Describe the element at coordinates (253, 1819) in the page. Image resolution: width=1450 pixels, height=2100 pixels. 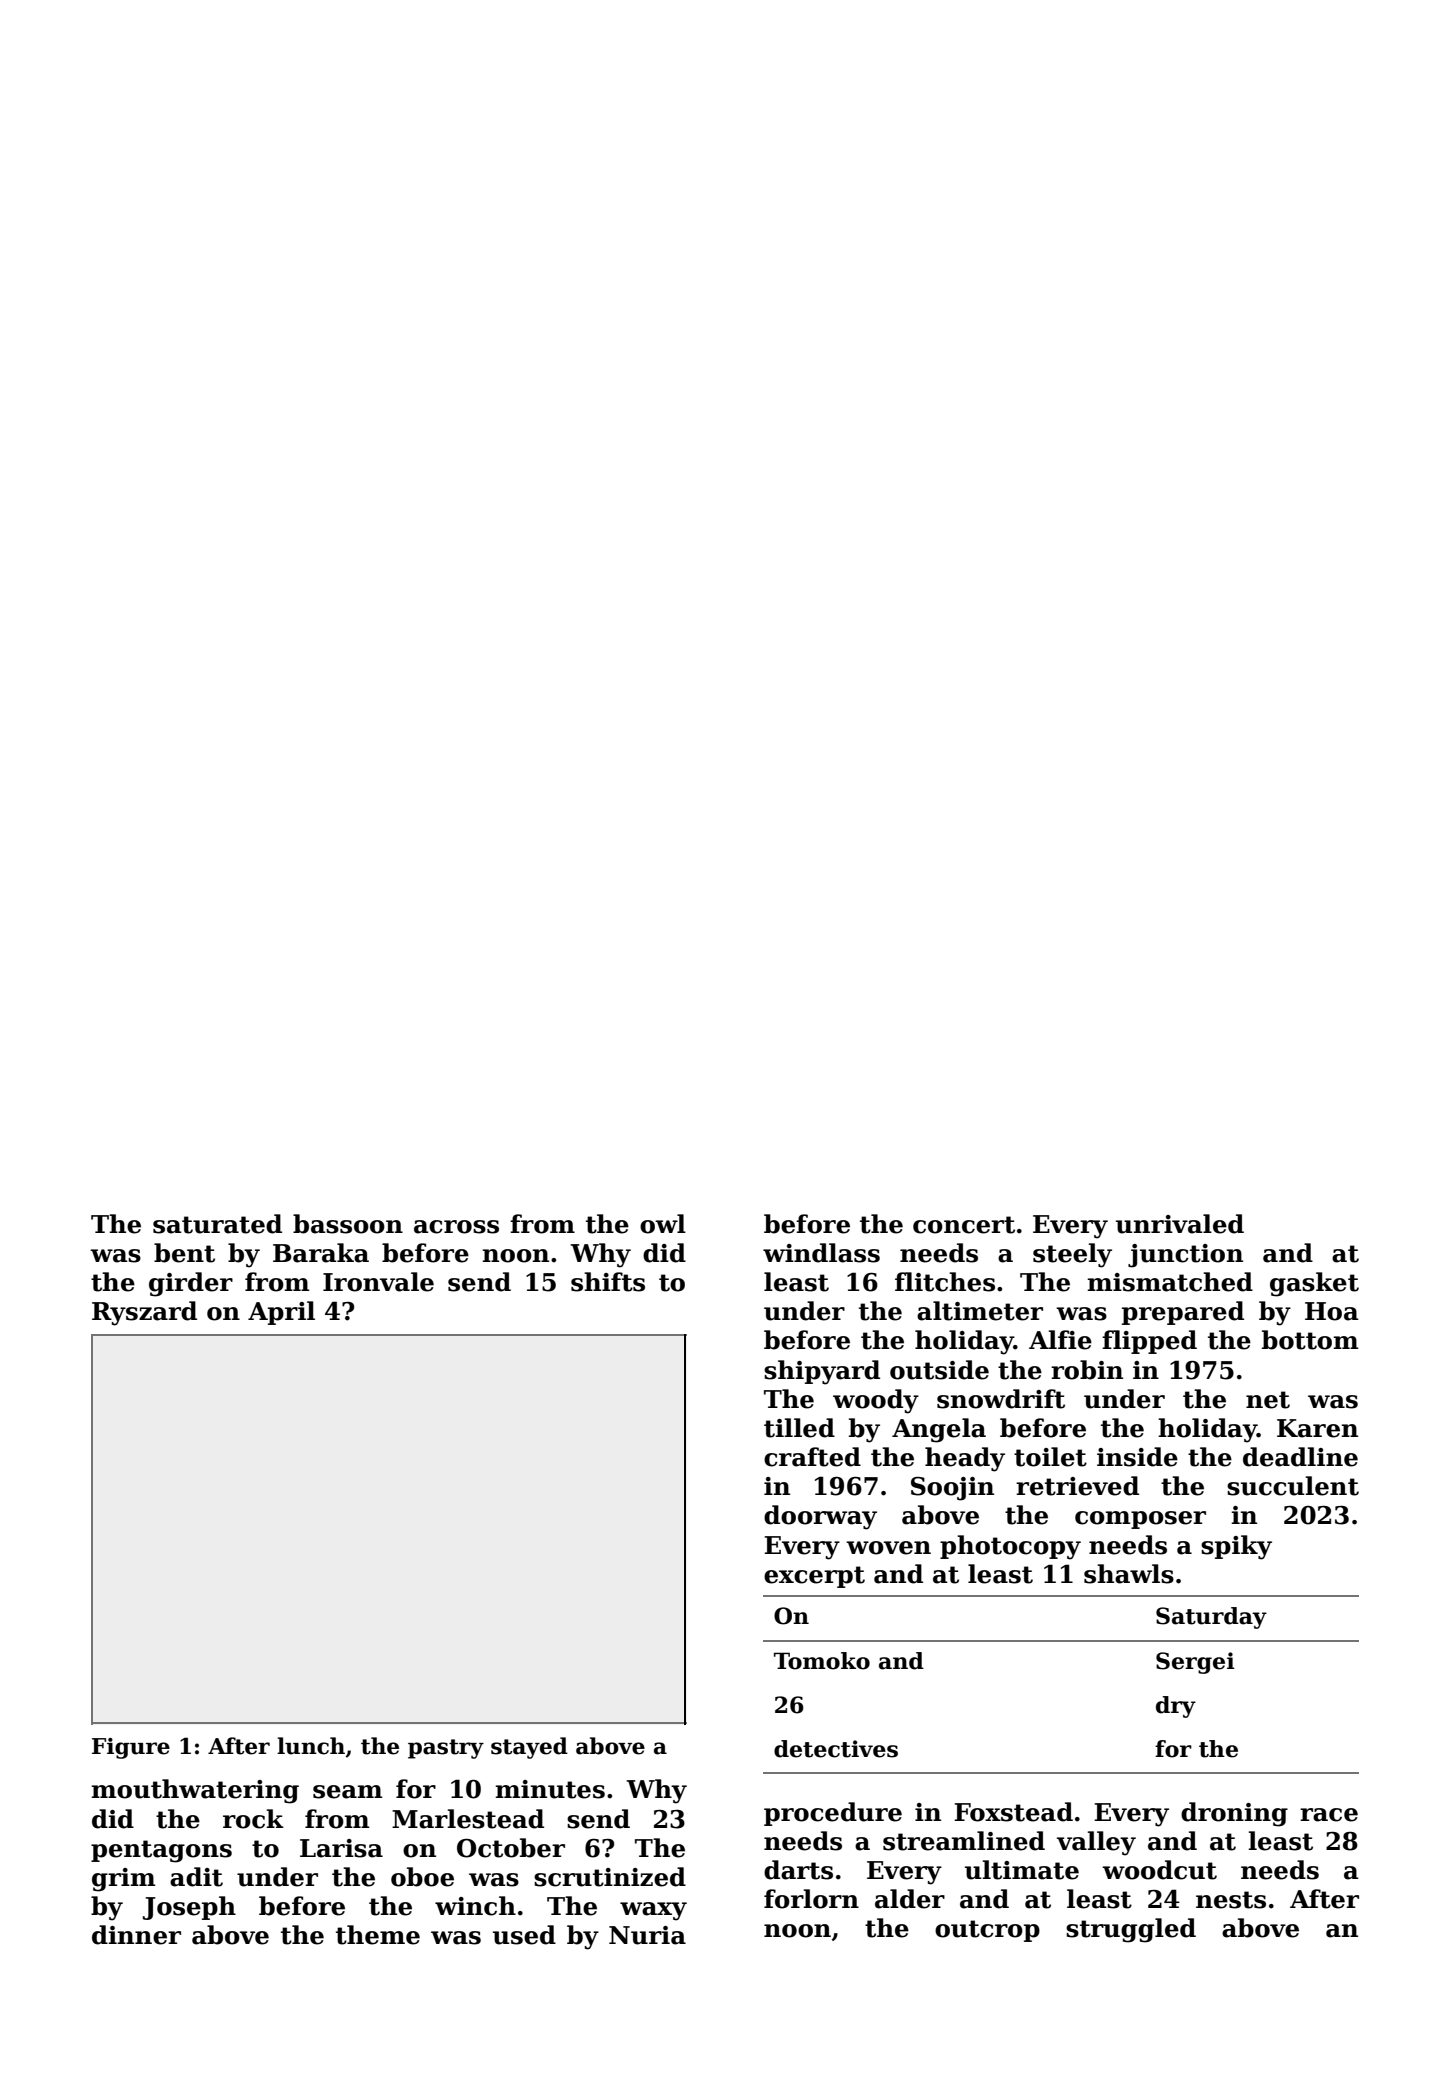
I see `rock` at that location.
